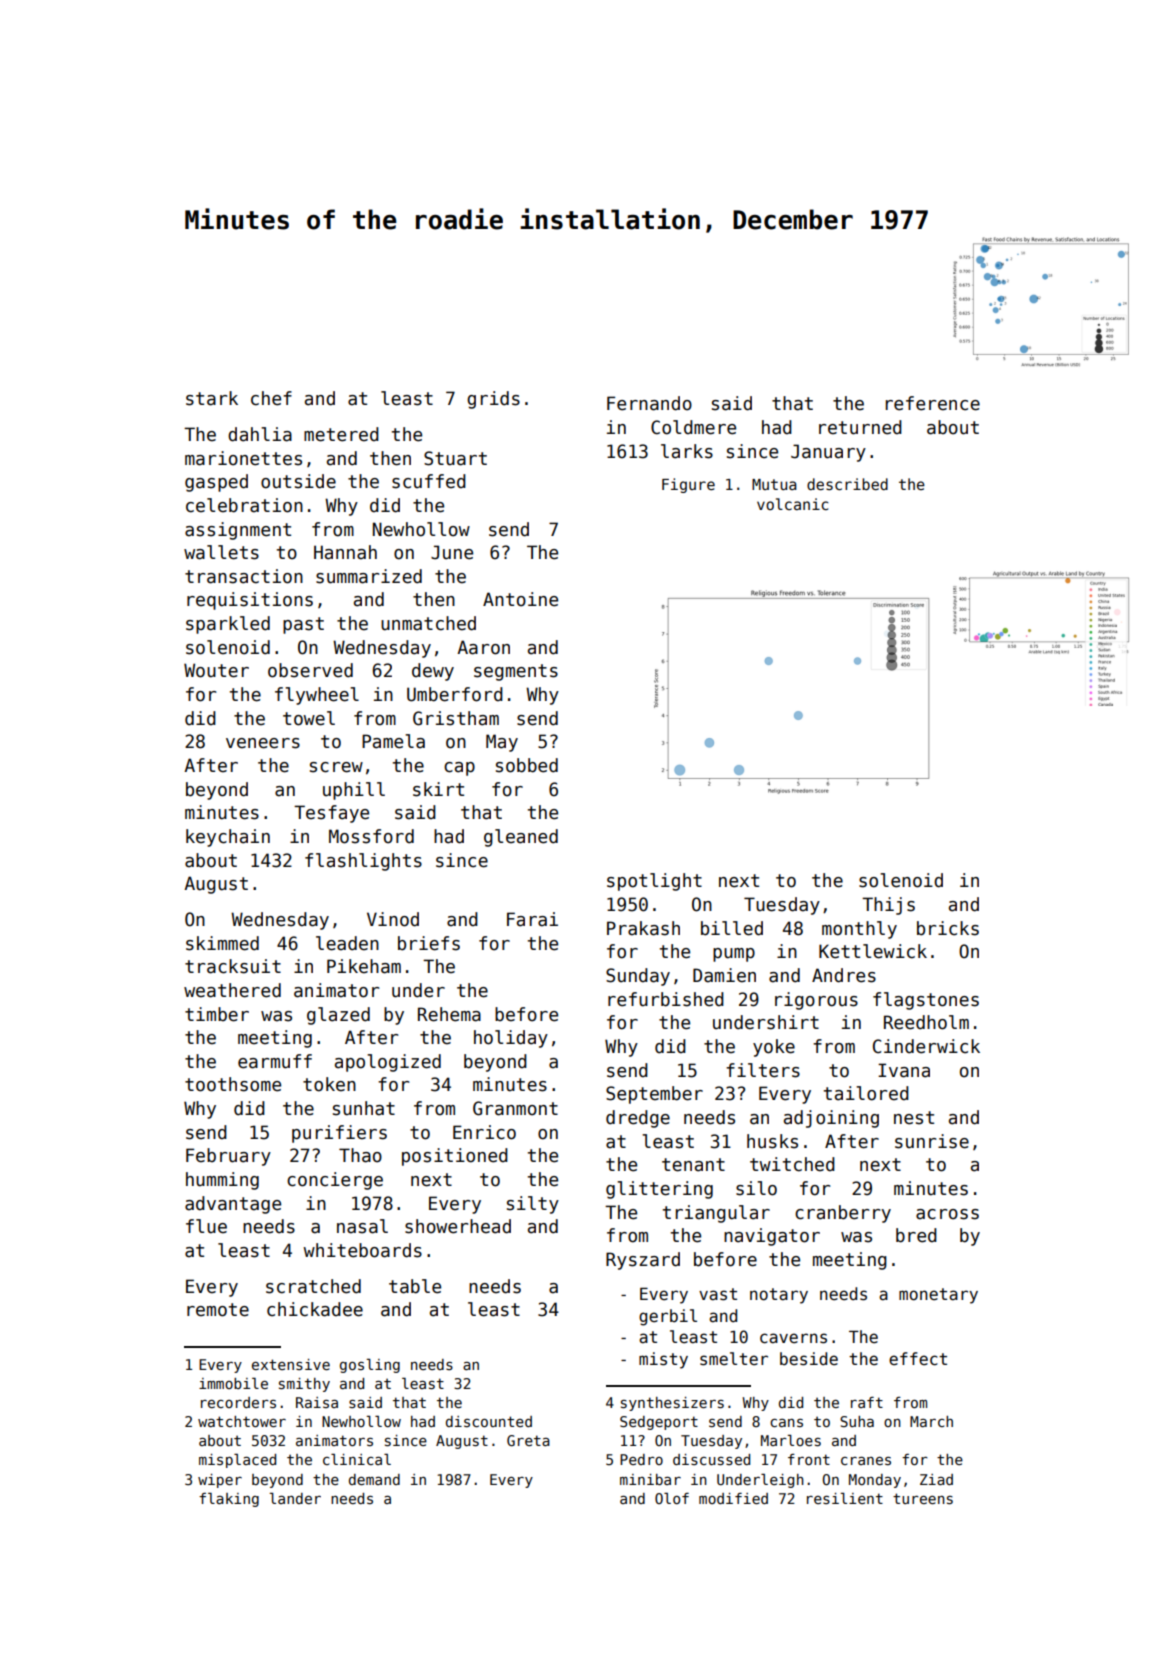  I want to click on weathered, so click(232, 990).
